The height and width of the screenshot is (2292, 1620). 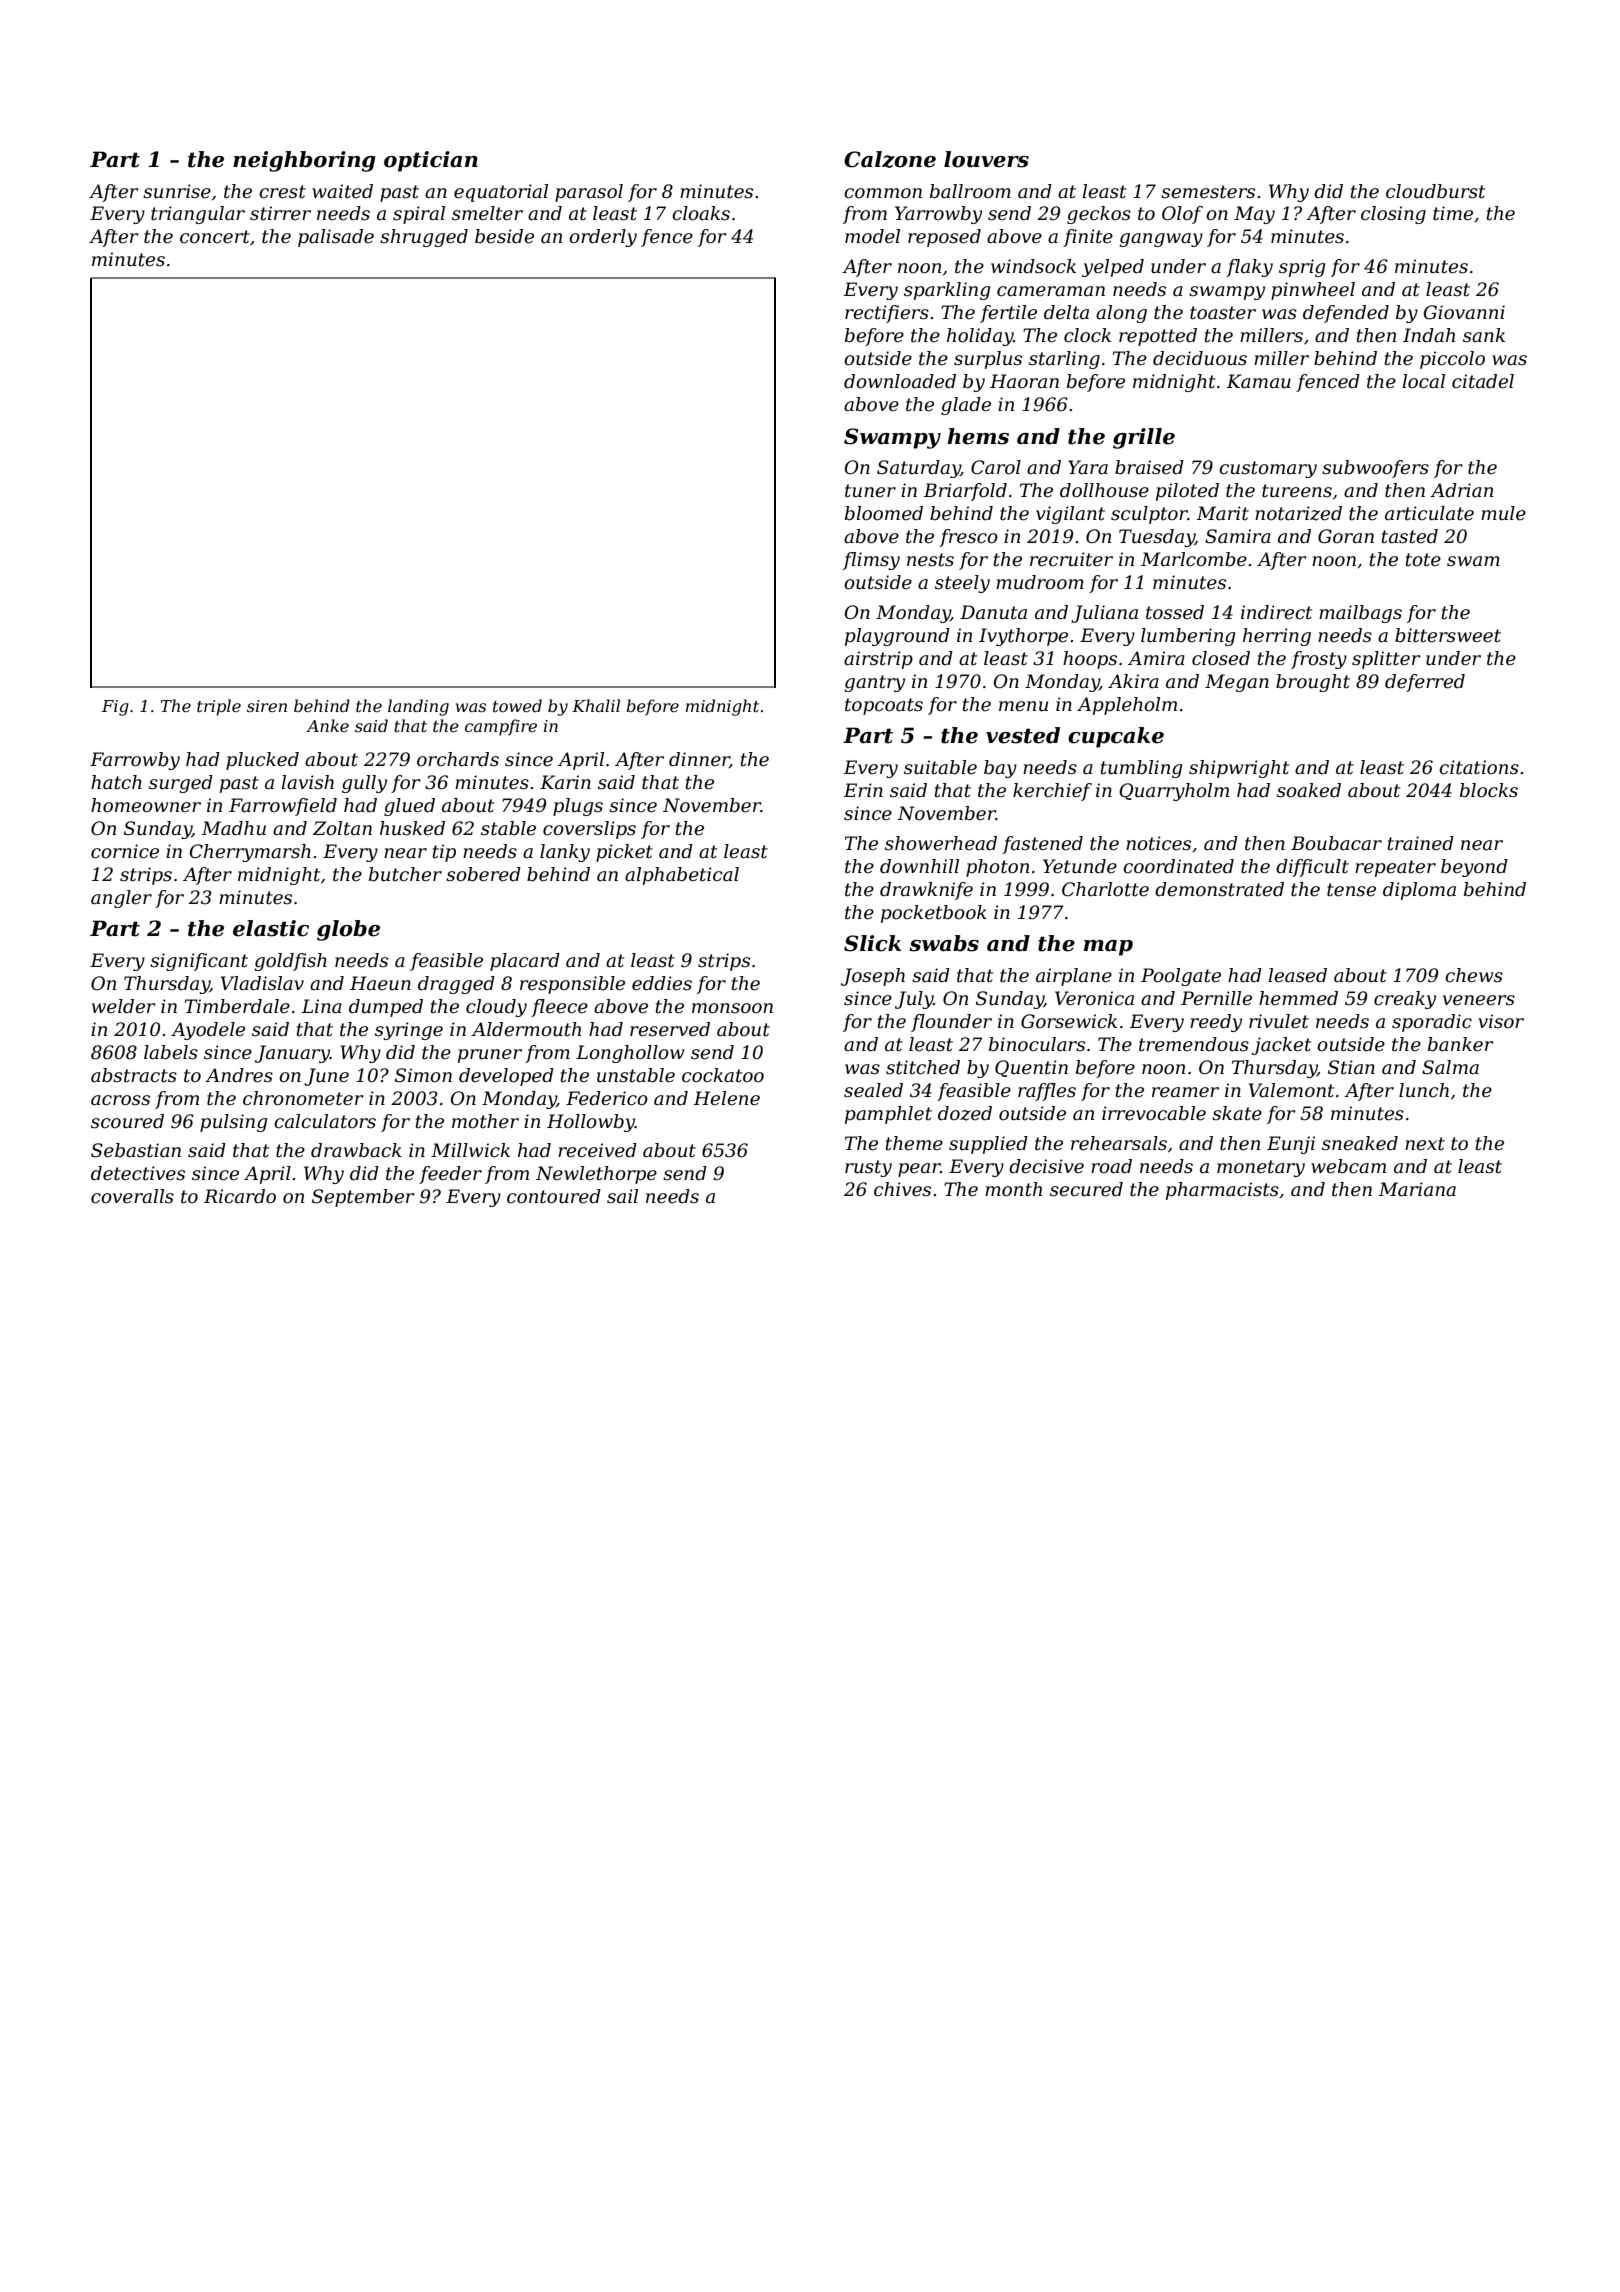 What do you see at coordinates (132, 1196) in the screenshot?
I see `coveralls` at bounding box center [132, 1196].
